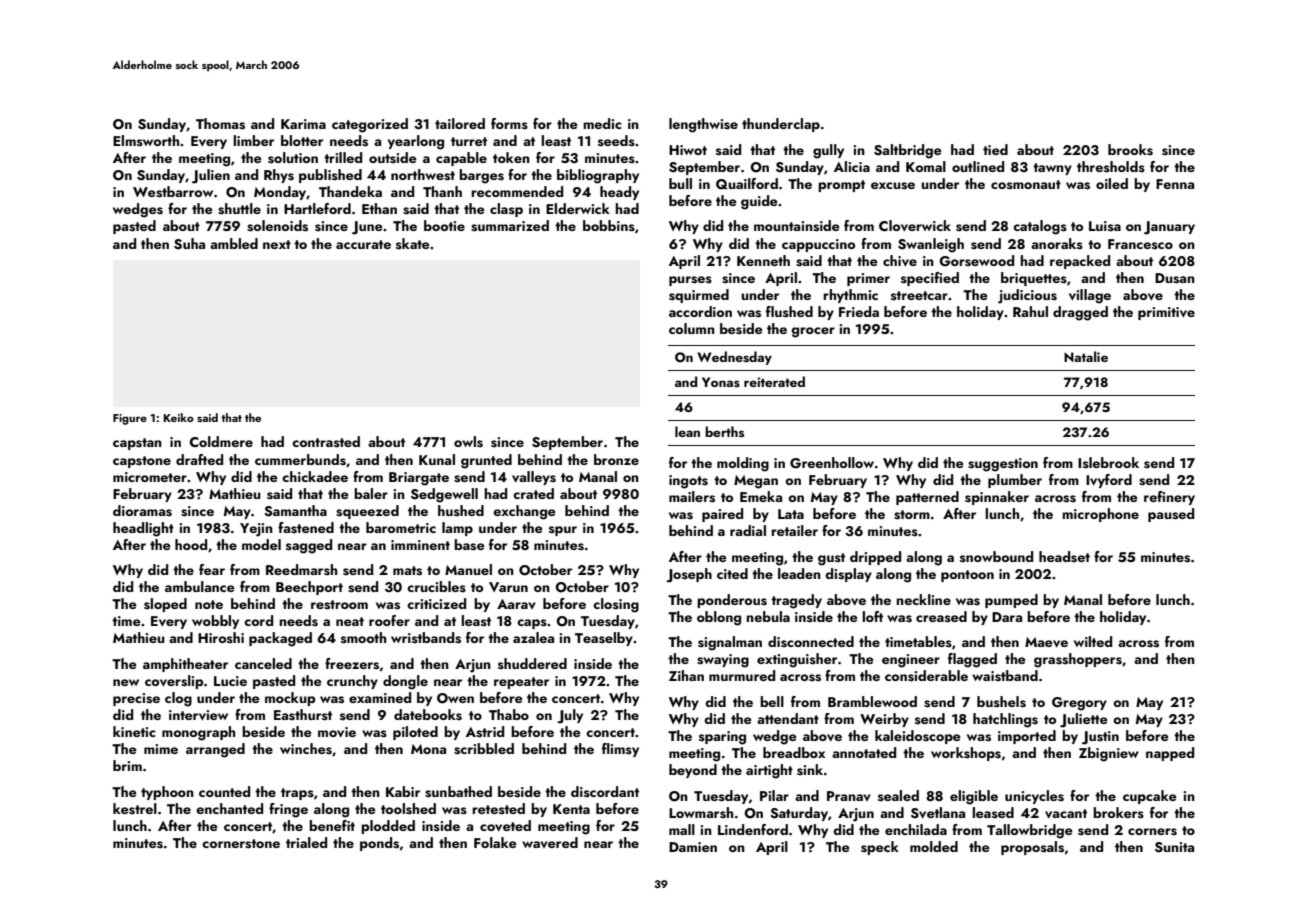 This image has width=1308, height=924. Describe the element at coordinates (146, 141) in the image. I see `Elmsworth` at that location.
